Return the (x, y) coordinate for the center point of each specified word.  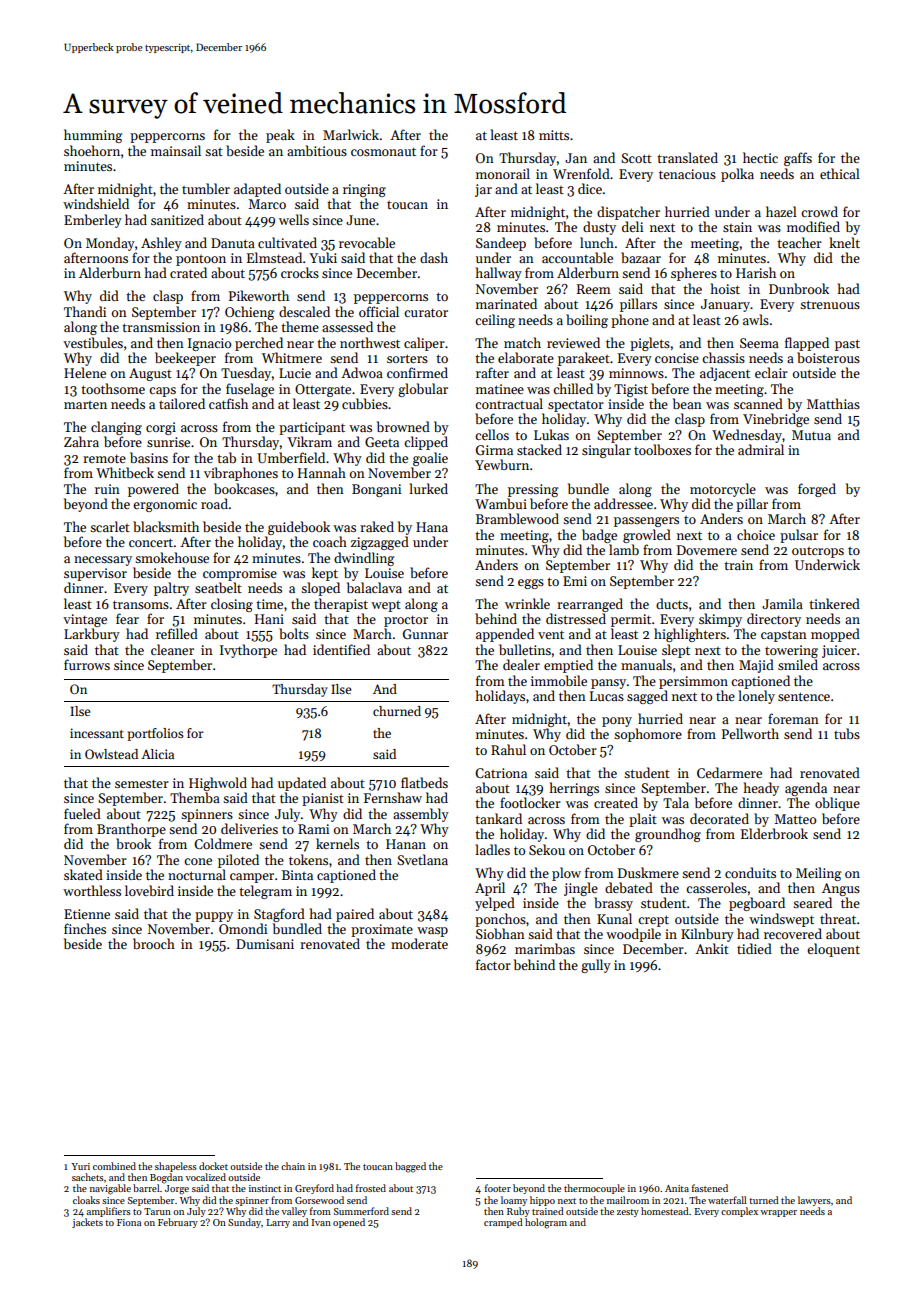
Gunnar (425, 634)
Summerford (361, 1211)
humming (93, 136)
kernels (337, 843)
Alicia (157, 754)
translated (687, 157)
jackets (87, 1223)
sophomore (648, 735)
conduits (750, 872)
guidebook (299, 528)
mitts (554, 135)
